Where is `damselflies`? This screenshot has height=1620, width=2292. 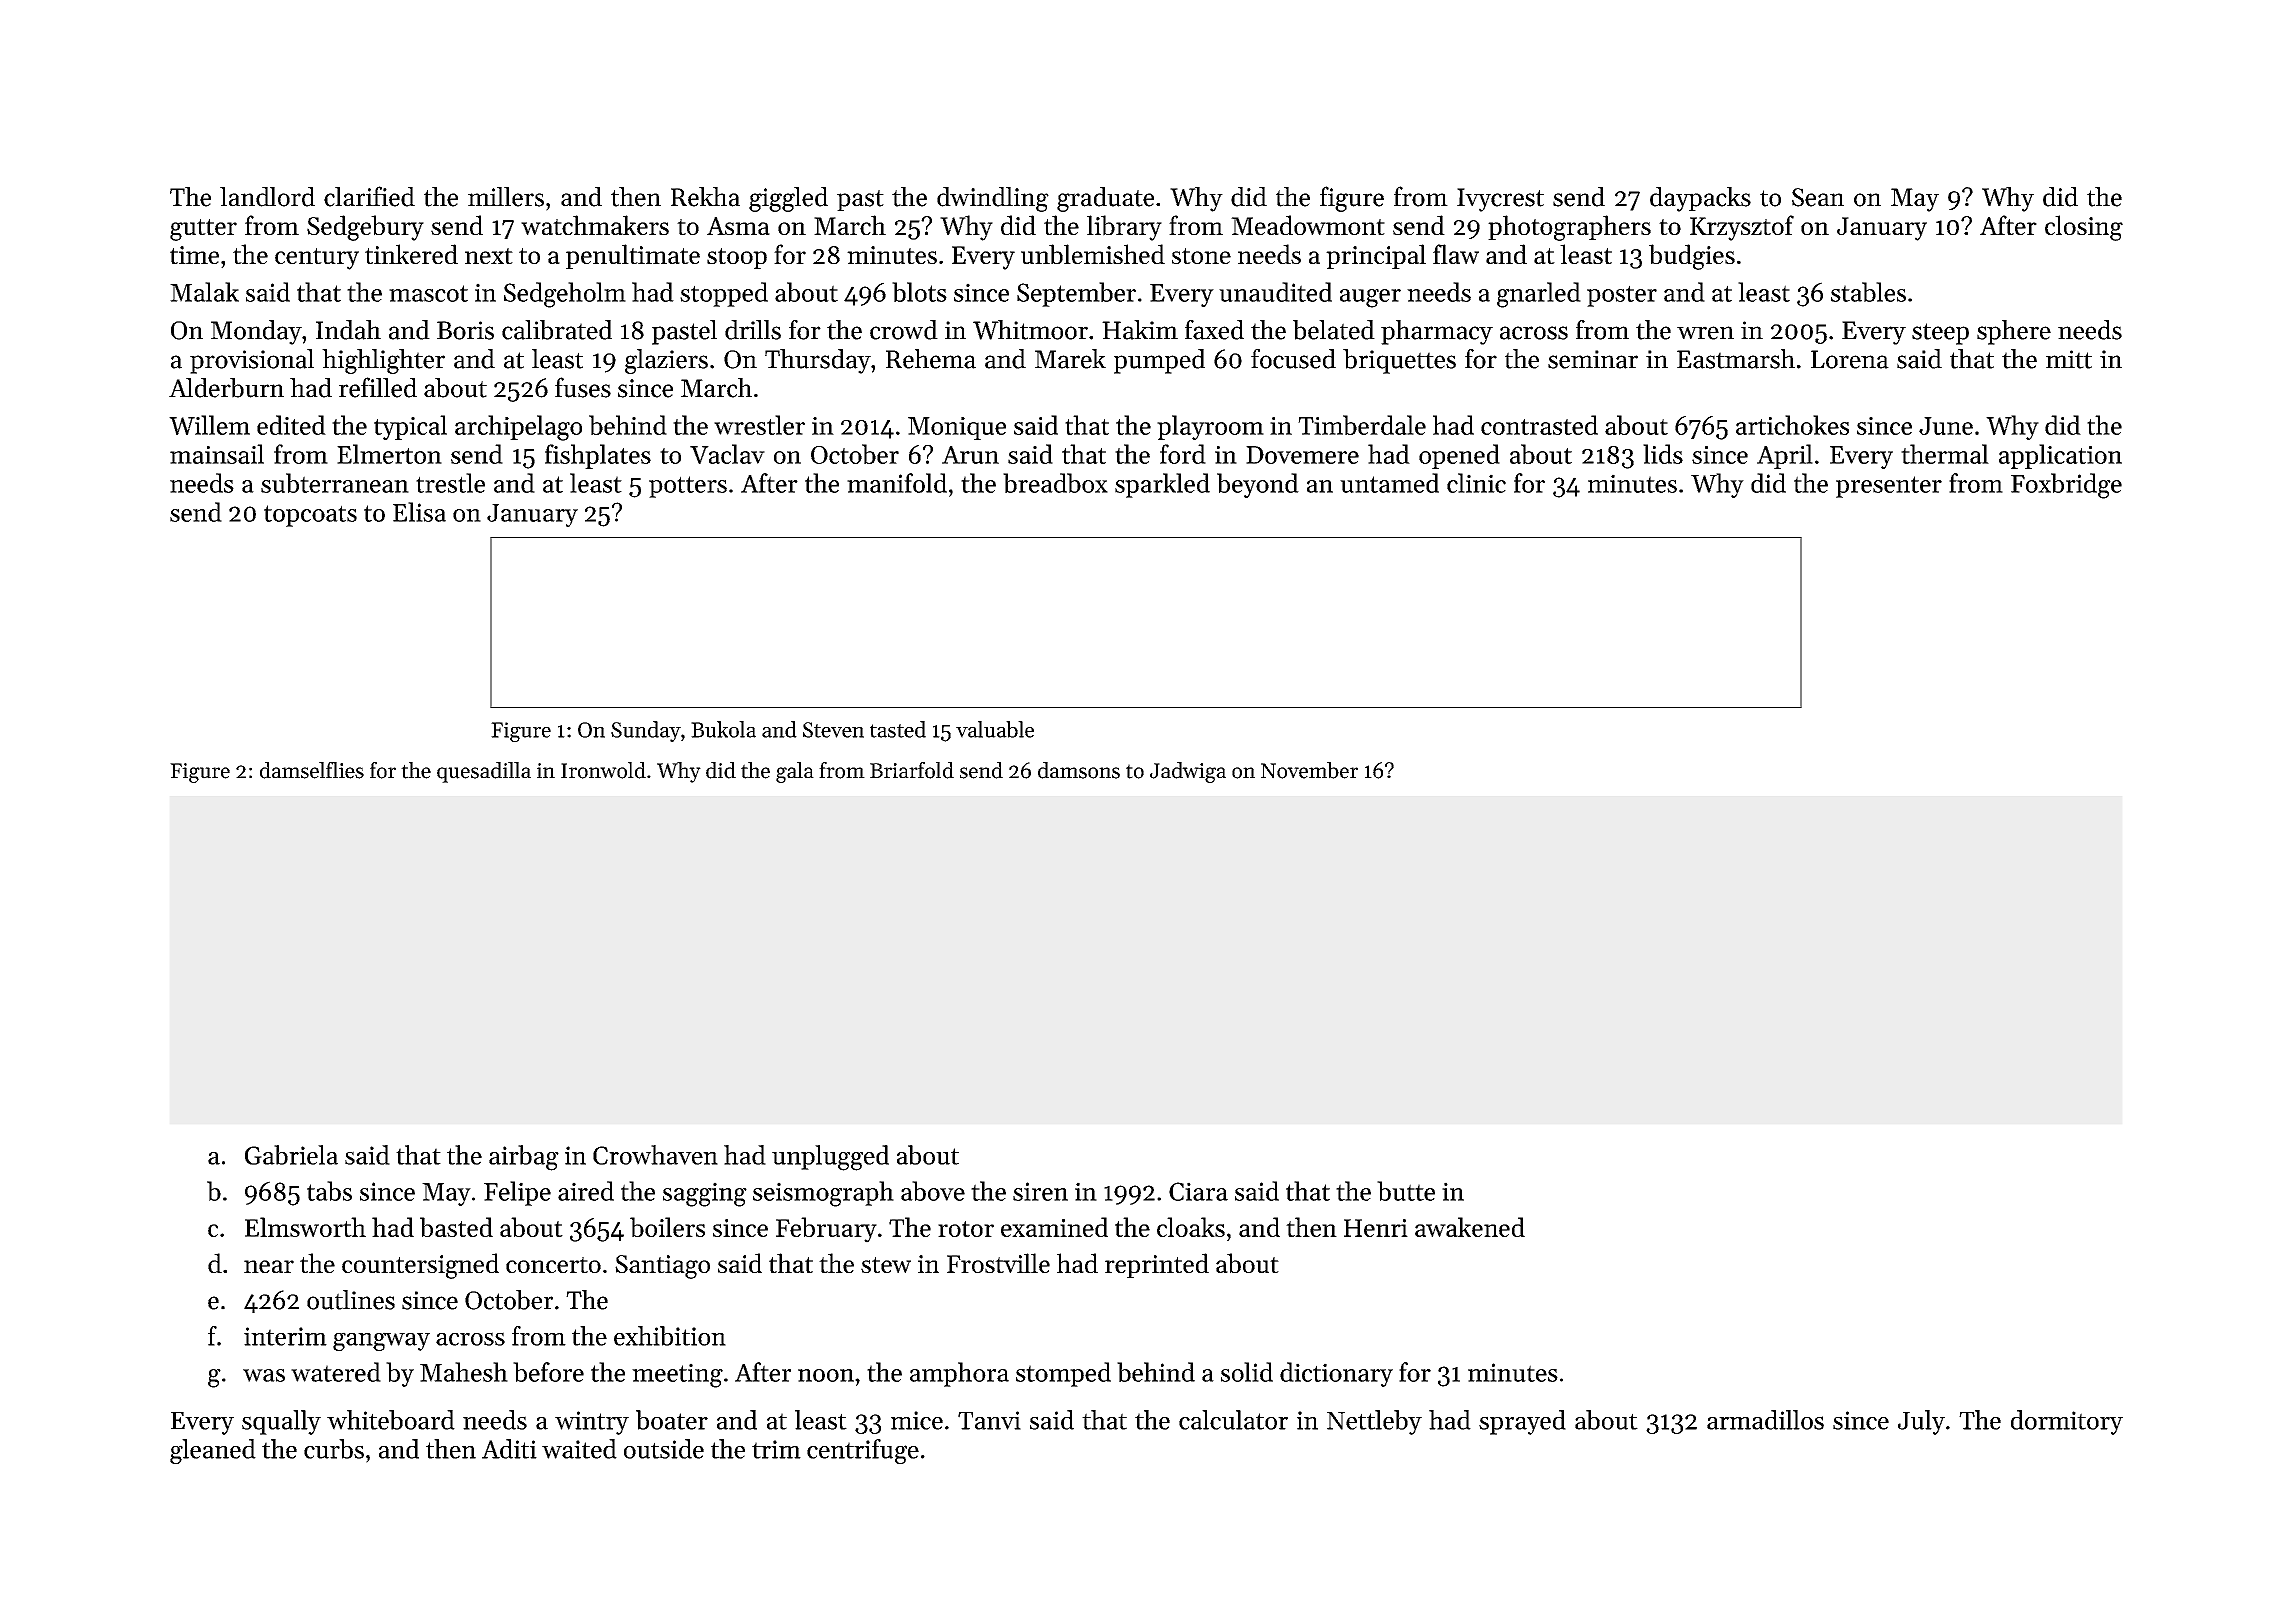
damselflies is located at coordinates (312, 770).
